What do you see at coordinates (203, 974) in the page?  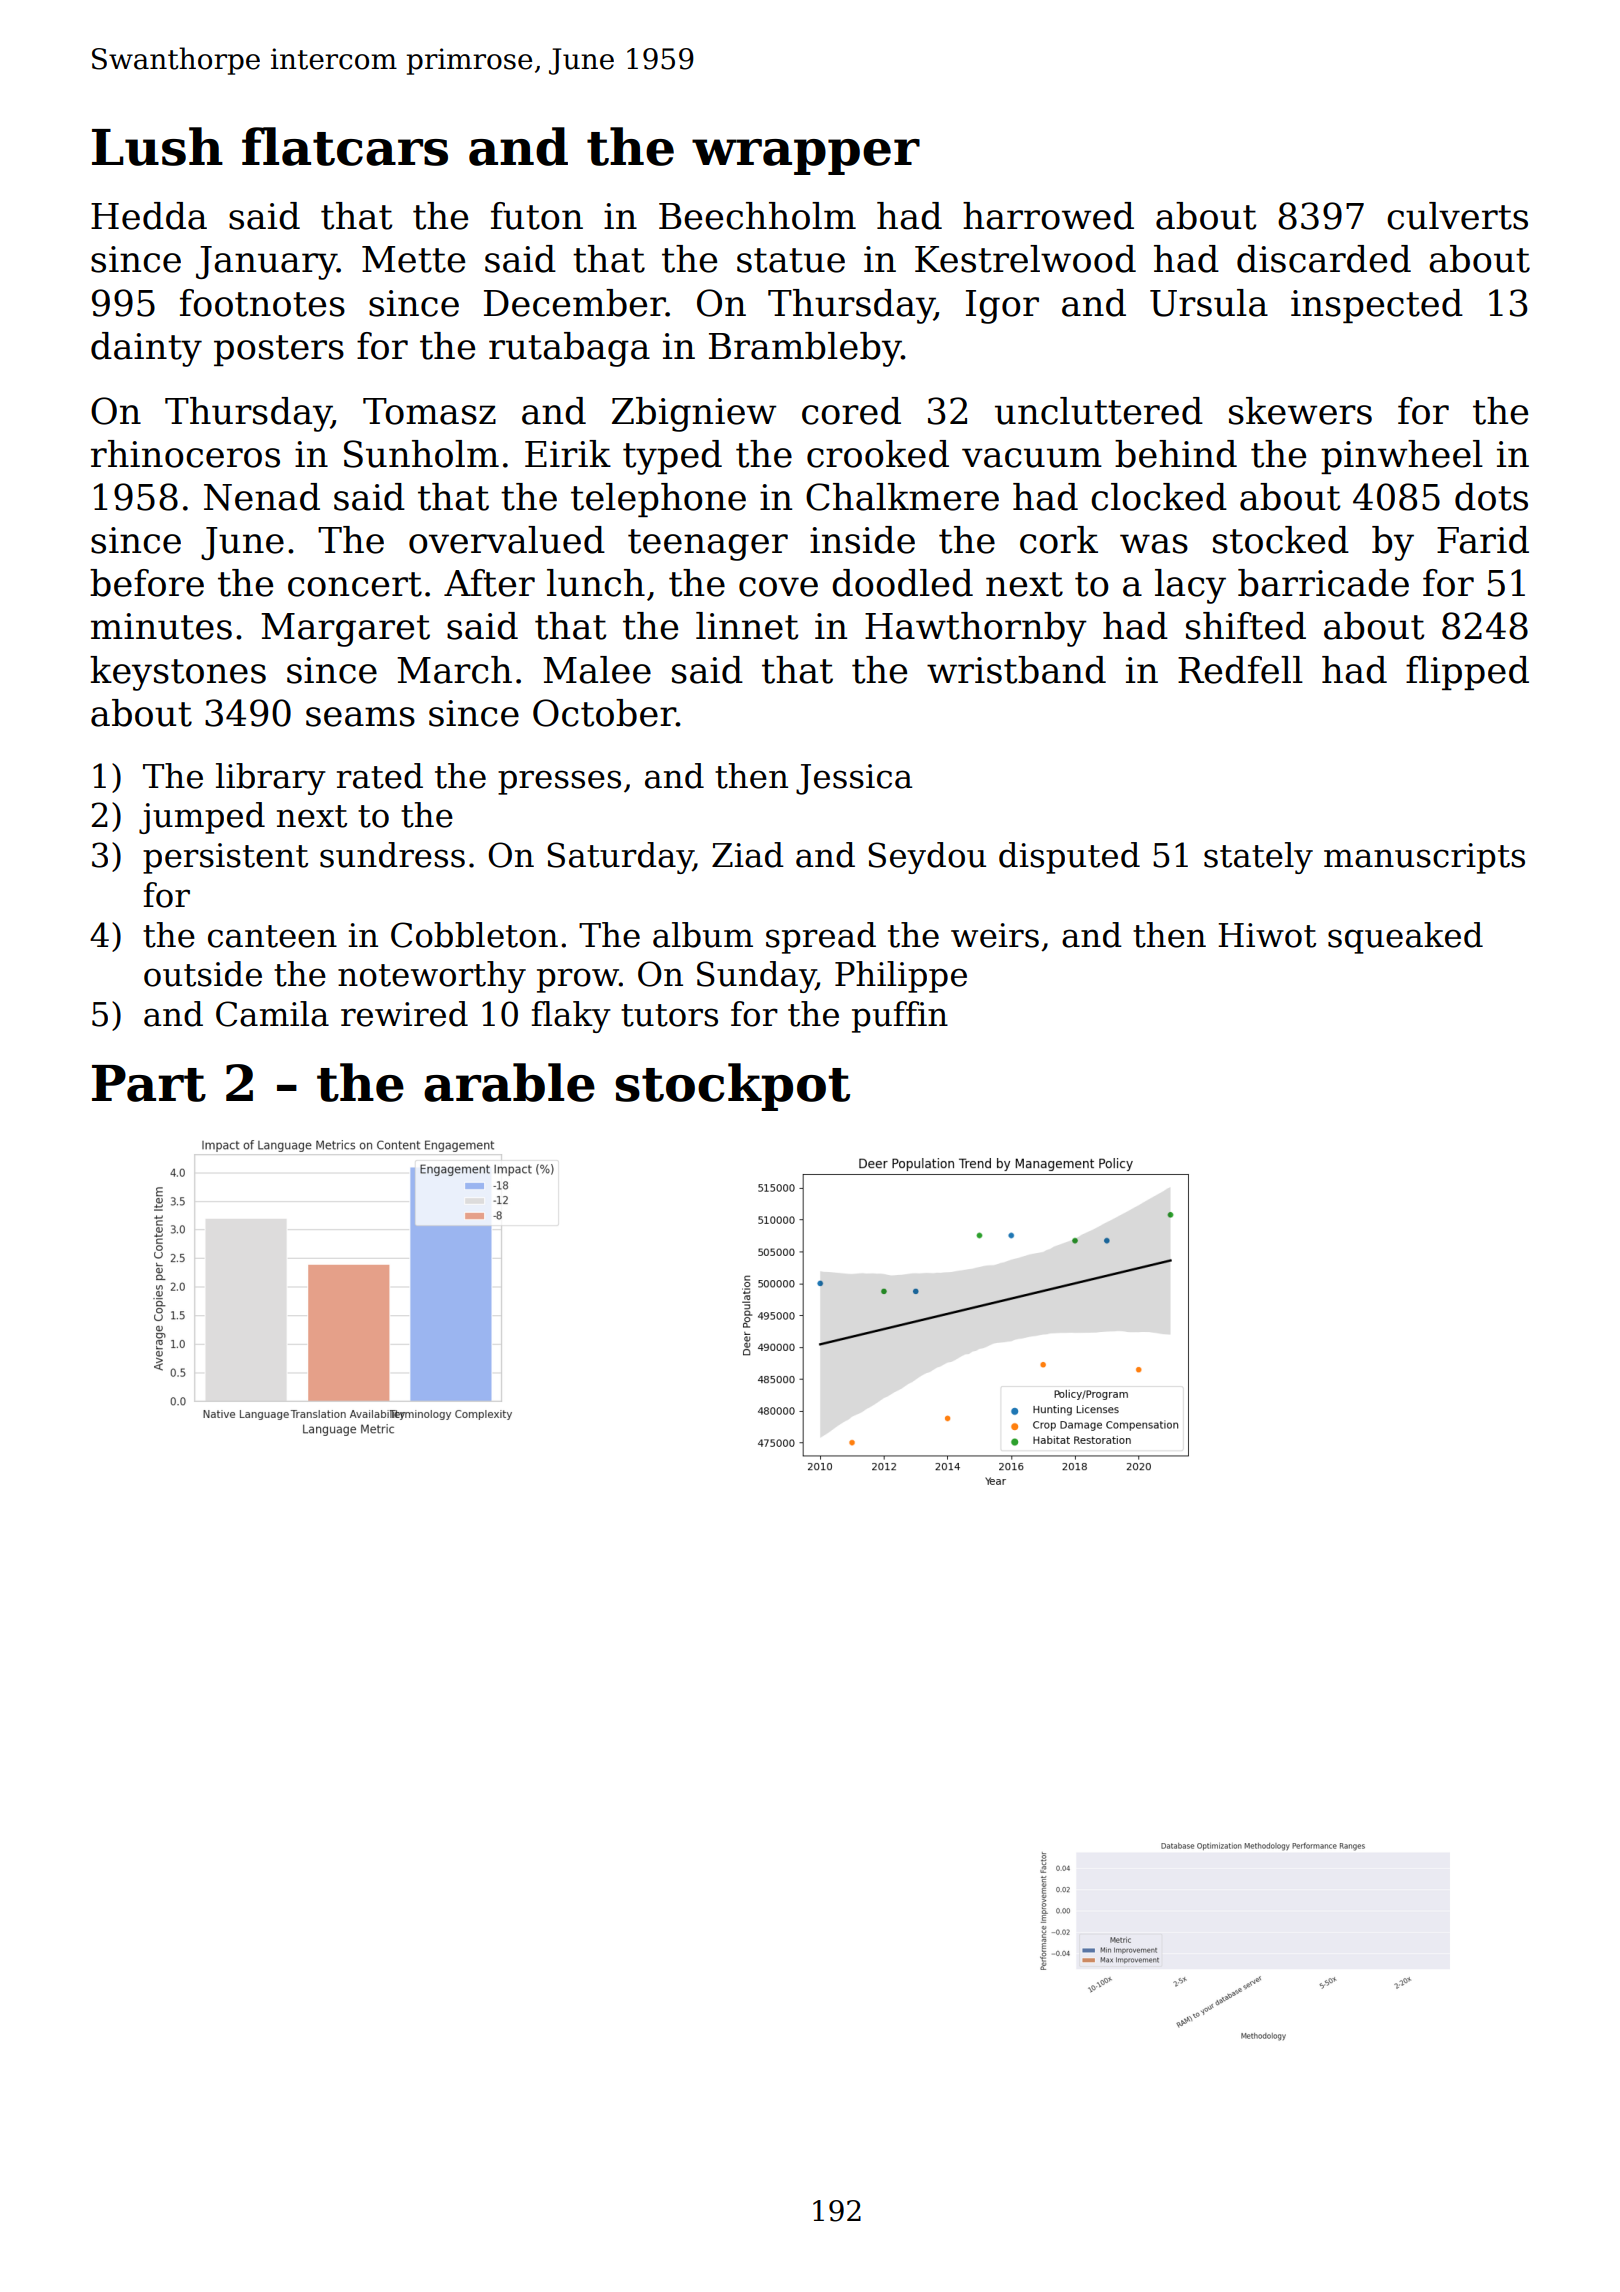 I see `outside` at bounding box center [203, 974].
